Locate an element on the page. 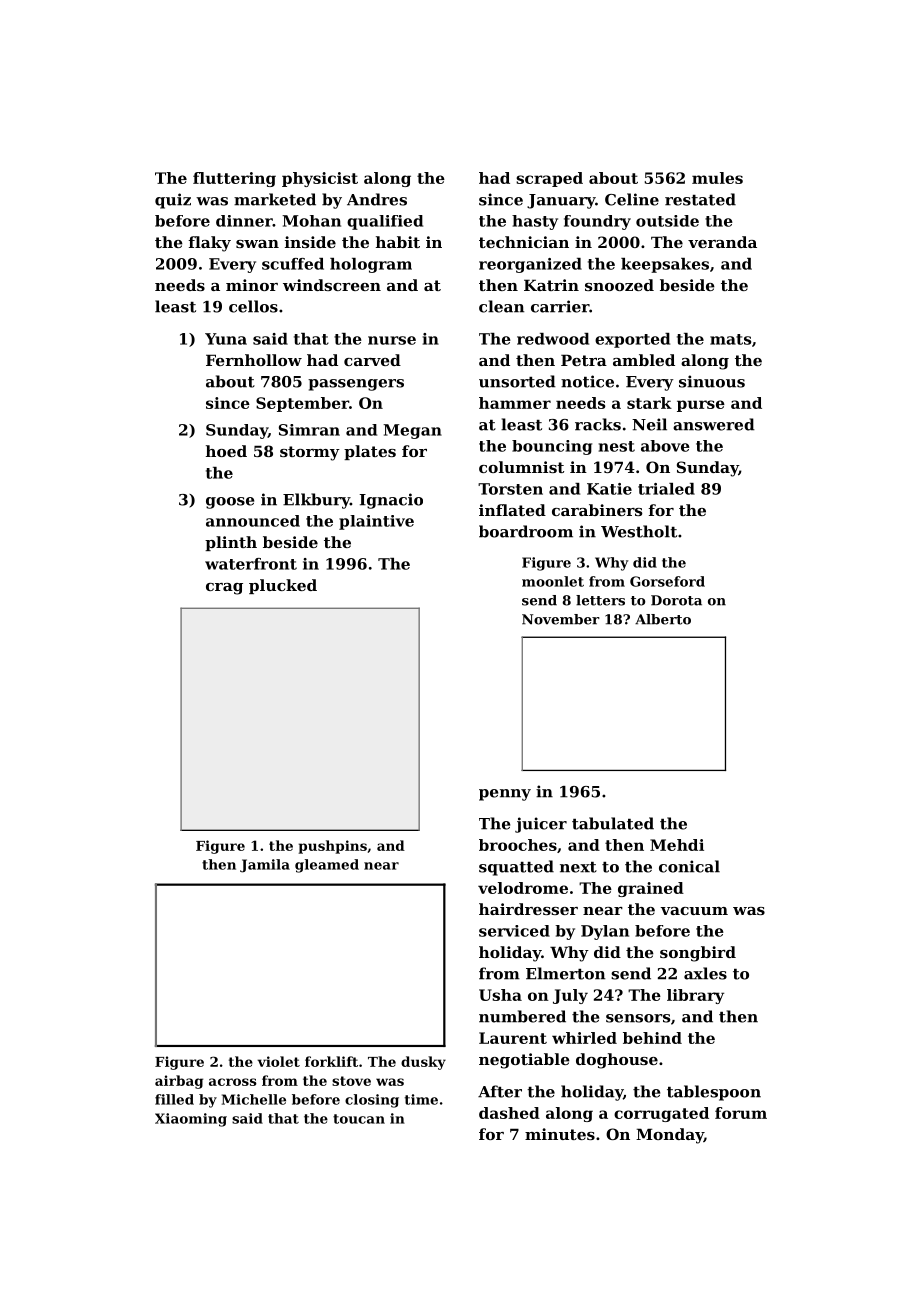 This document has width=924, height=1311. quiz is located at coordinates (173, 201).
